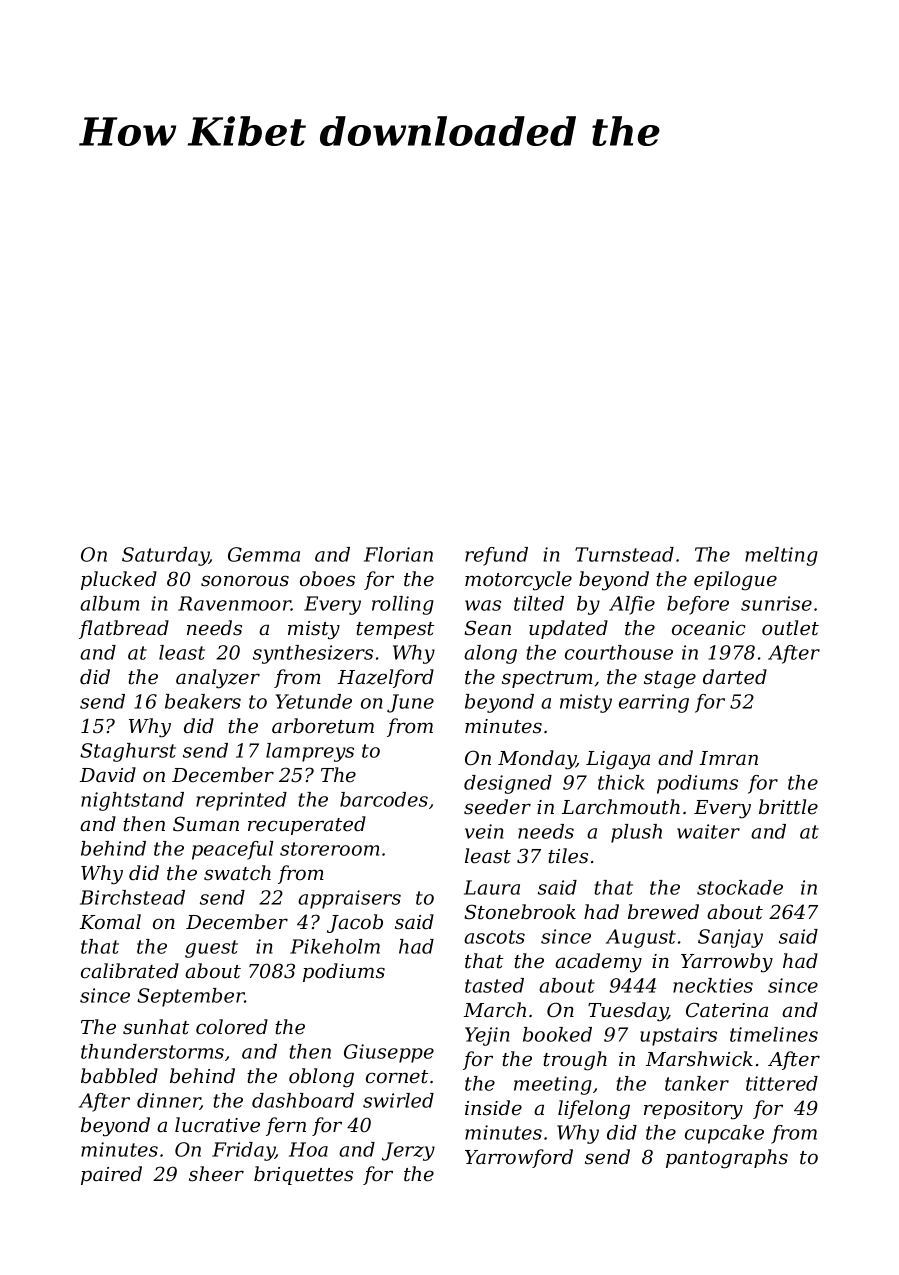 The width and height of the screenshot is (899, 1275). Describe the element at coordinates (618, 760) in the screenshot. I see `Ligaya` at that location.
